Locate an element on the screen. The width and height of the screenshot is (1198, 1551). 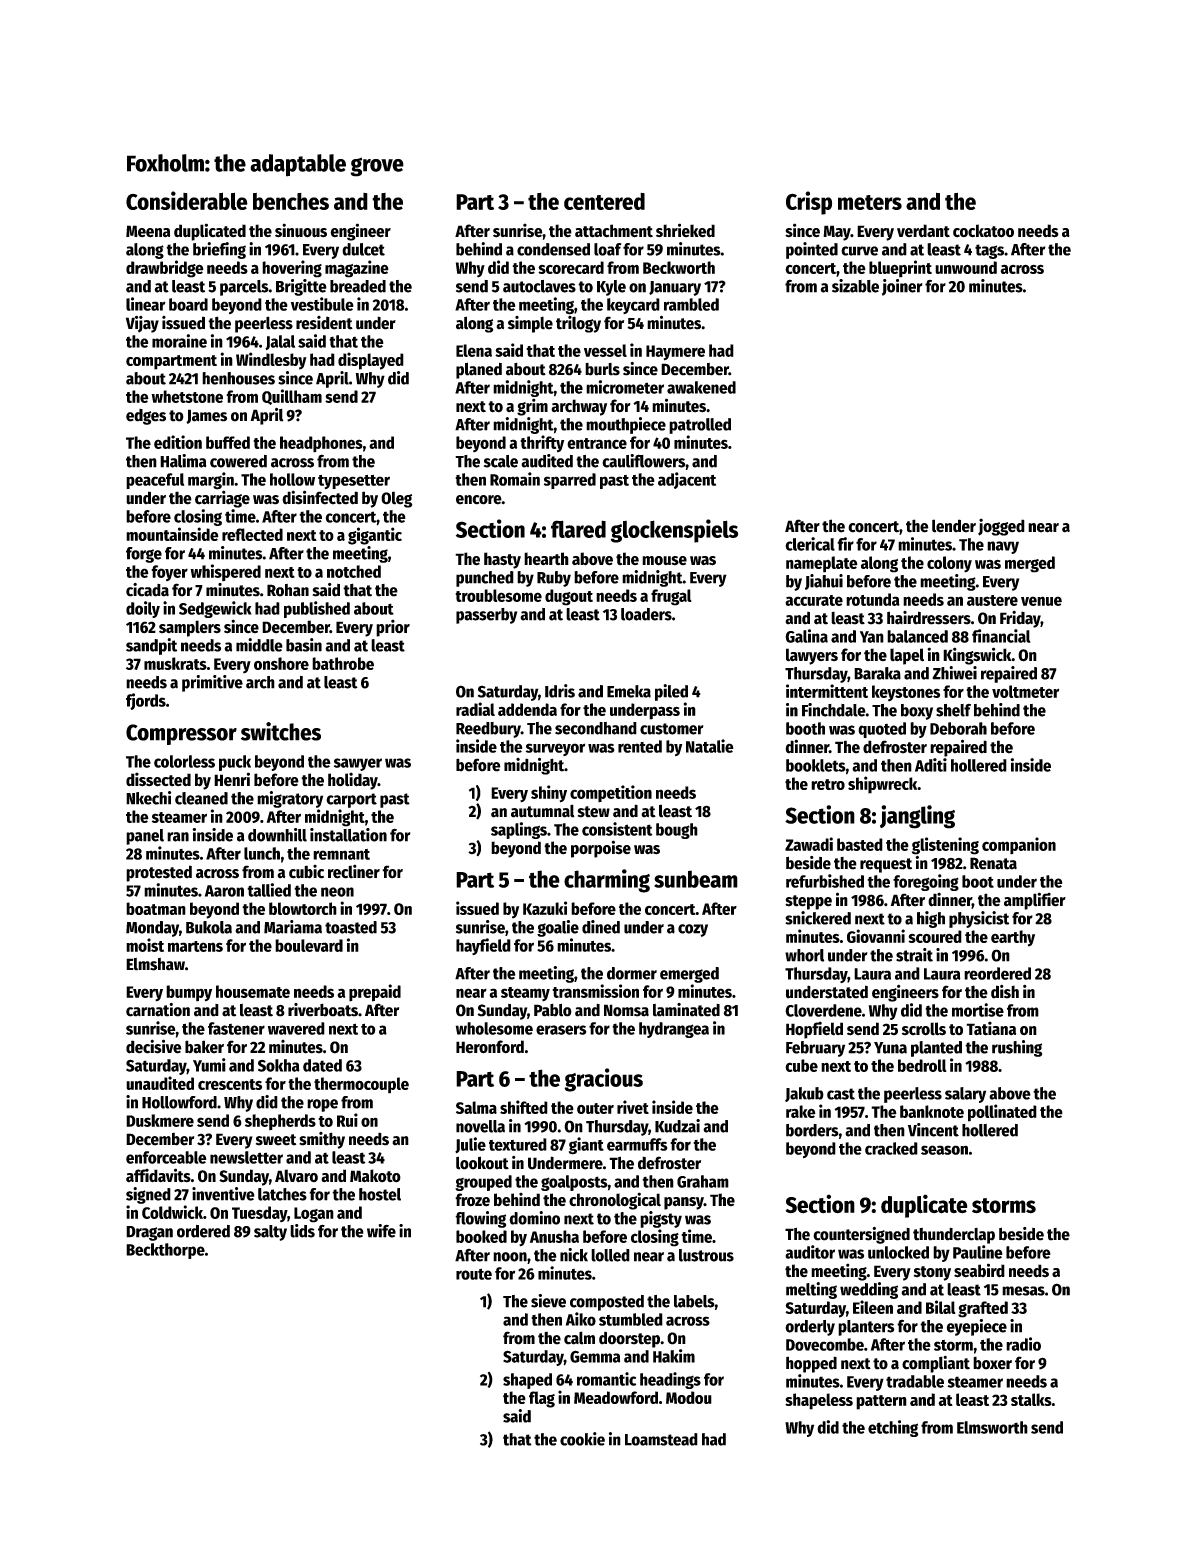
bough is located at coordinates (677, 831).
